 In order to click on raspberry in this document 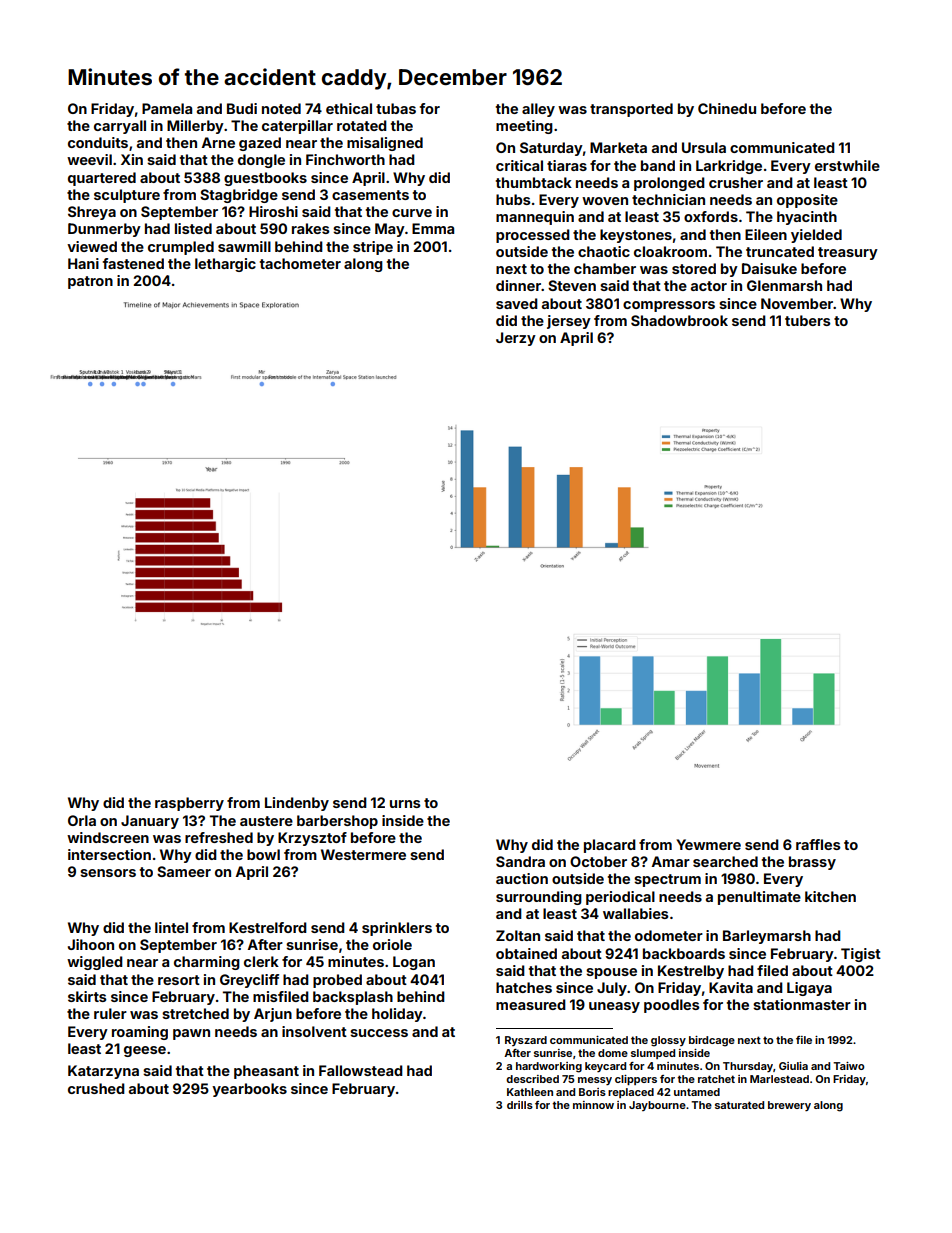, I will do `click(189, 804)`.
